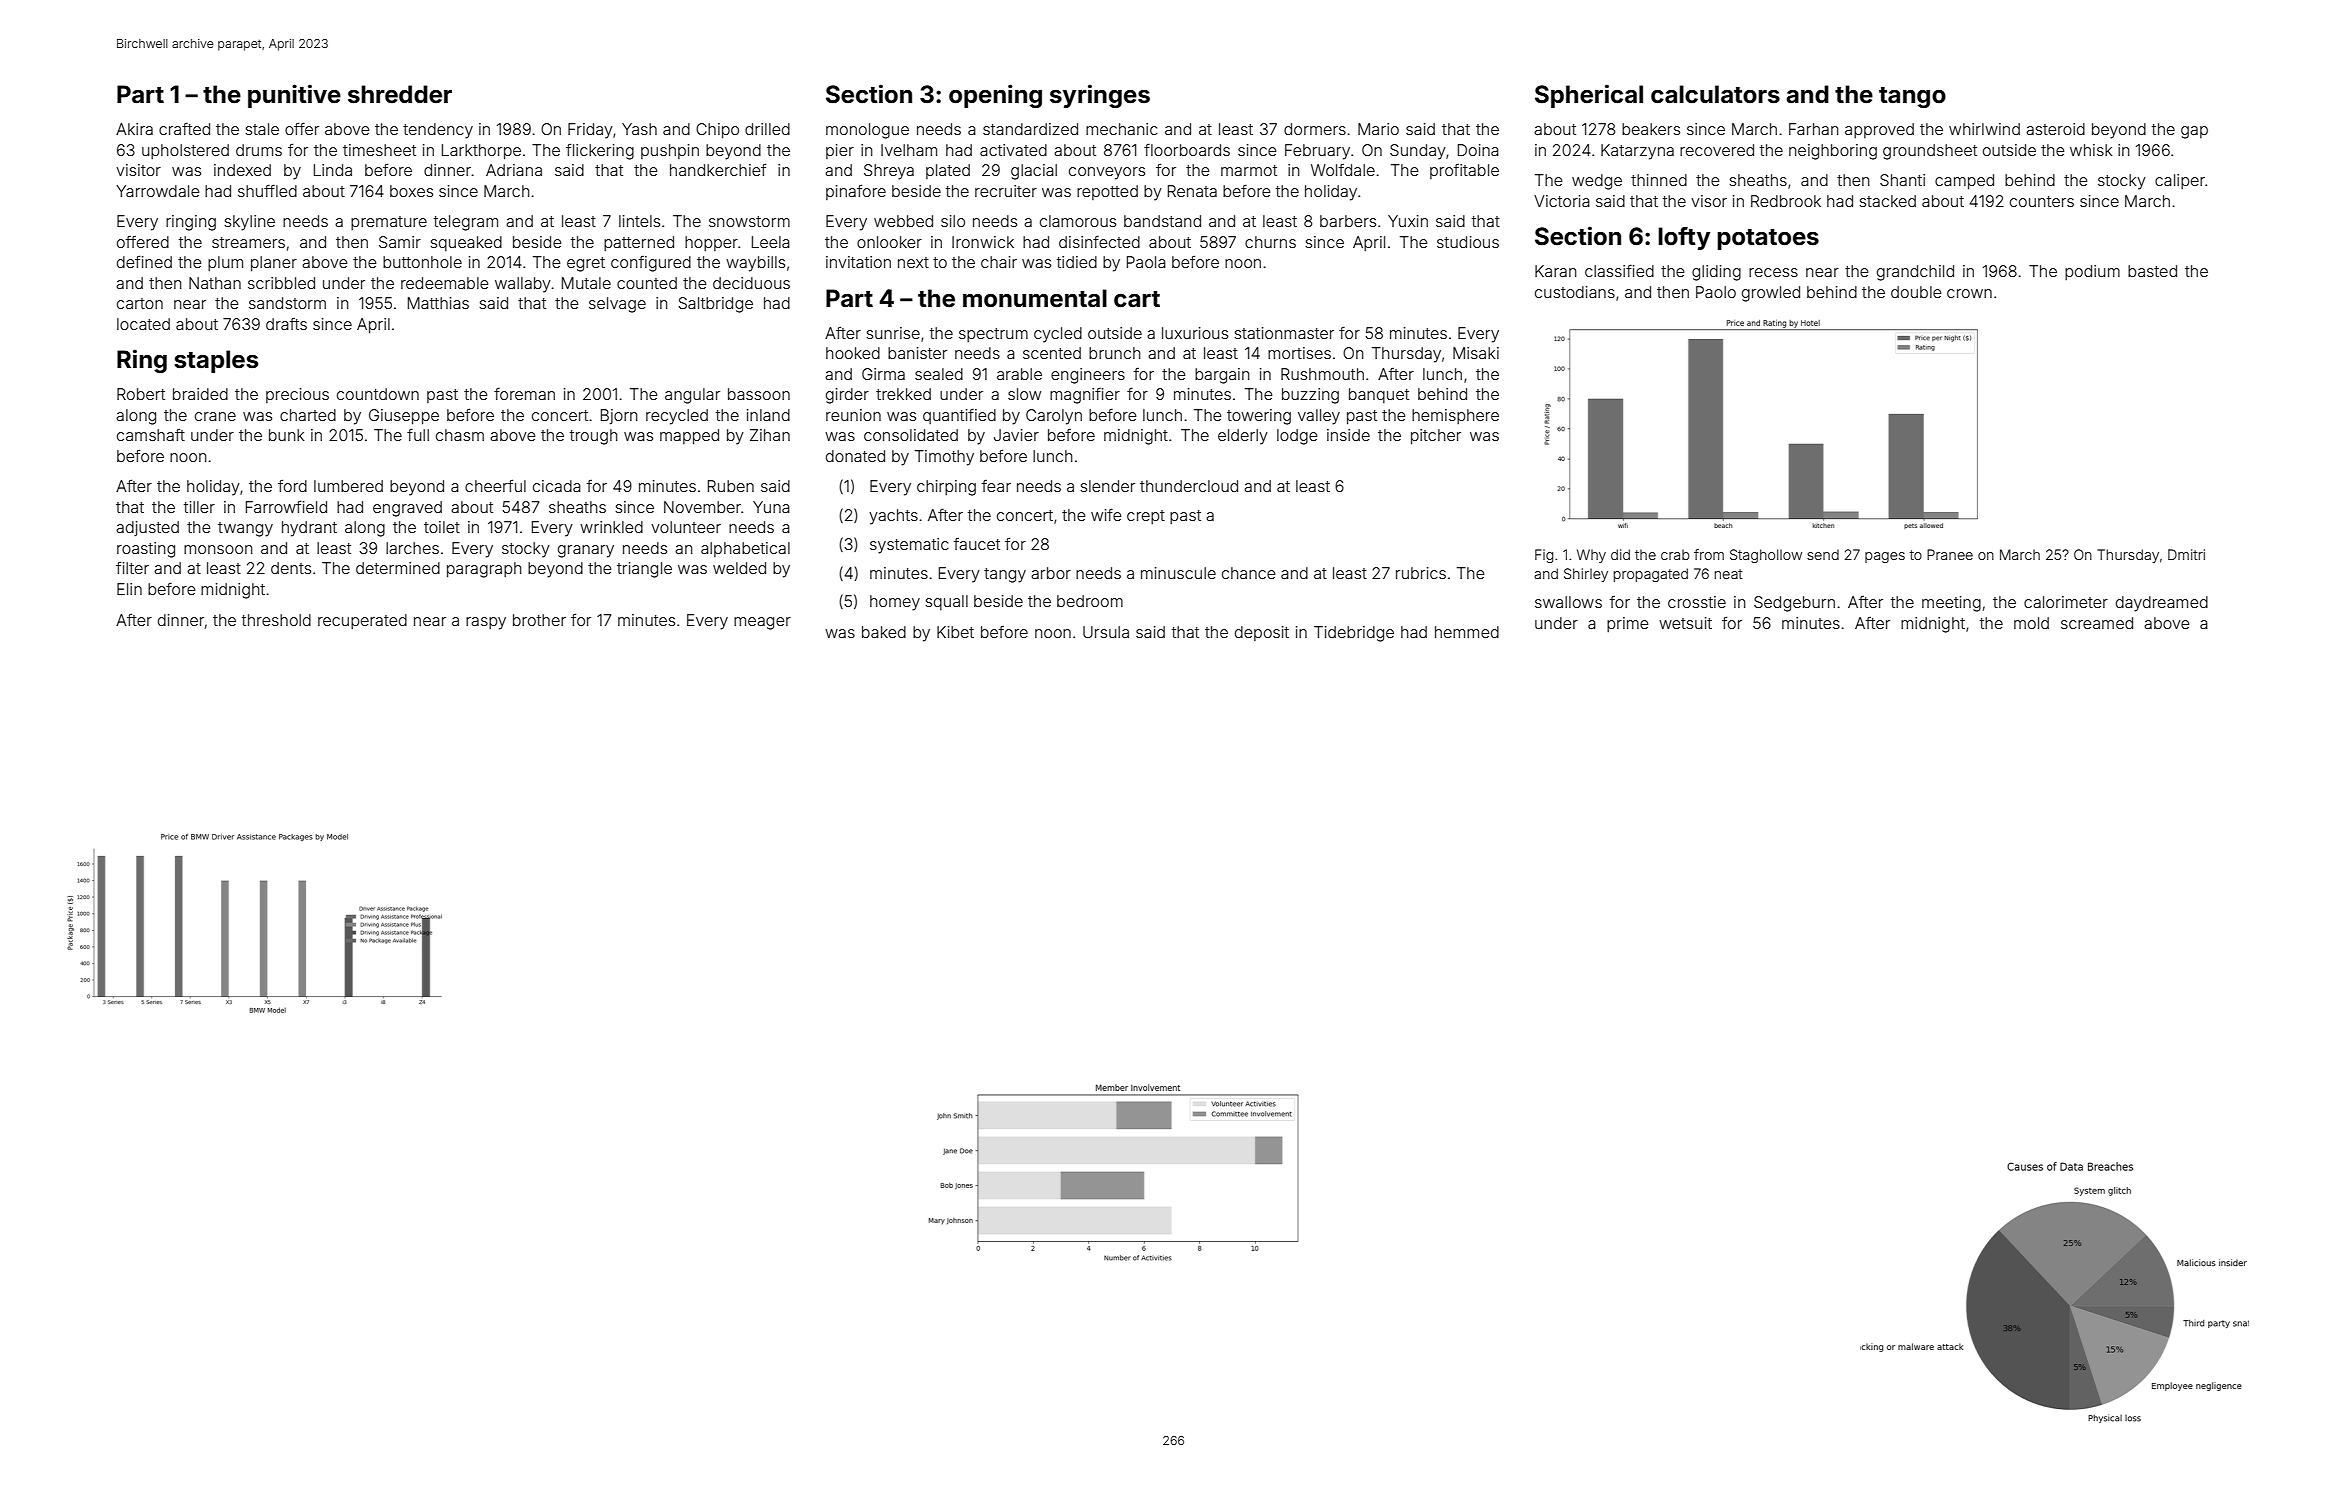 This image has height=1504, width=2325. Describe the element at coordinates (286, 324) in the image. I see `drafts` at that location.
